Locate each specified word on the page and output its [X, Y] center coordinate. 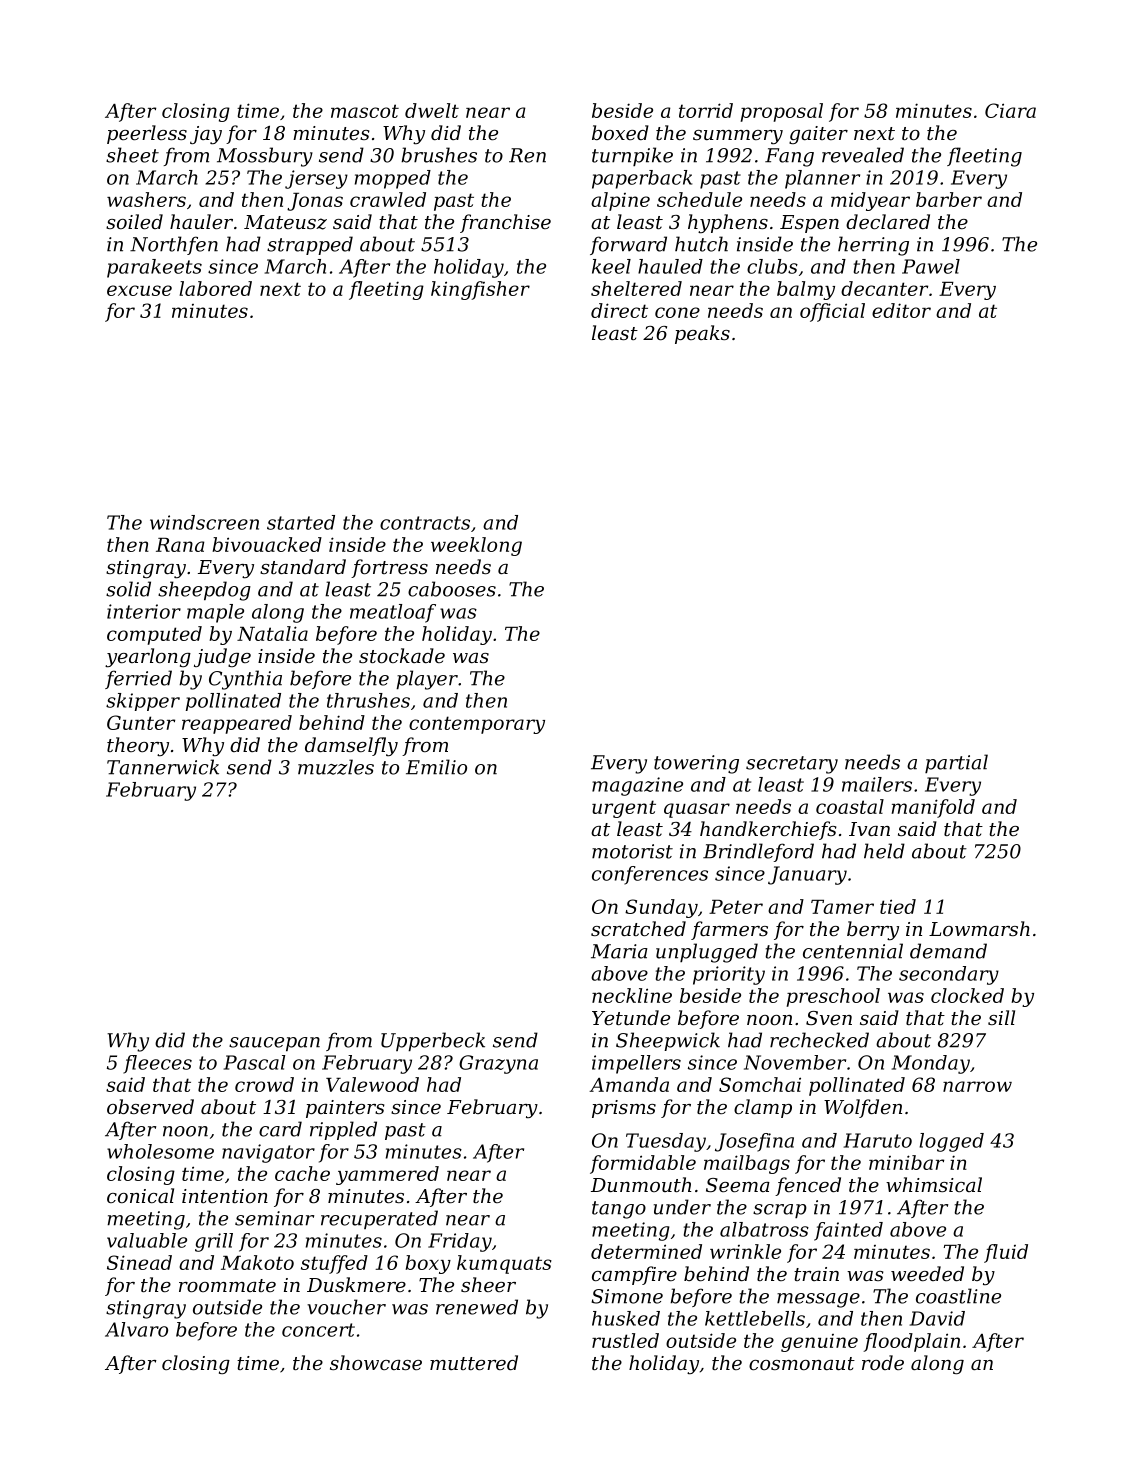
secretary [792, 765]
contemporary [477, 725]
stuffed [334, 1264]
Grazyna [498, 1064]
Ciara [1010, 110]
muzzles [336, 767]
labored [215, 288]
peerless [147, 134]
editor [901, 310]
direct [619, 310]
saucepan [274, 1044]
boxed [620, 132]
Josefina [754, 1142]
